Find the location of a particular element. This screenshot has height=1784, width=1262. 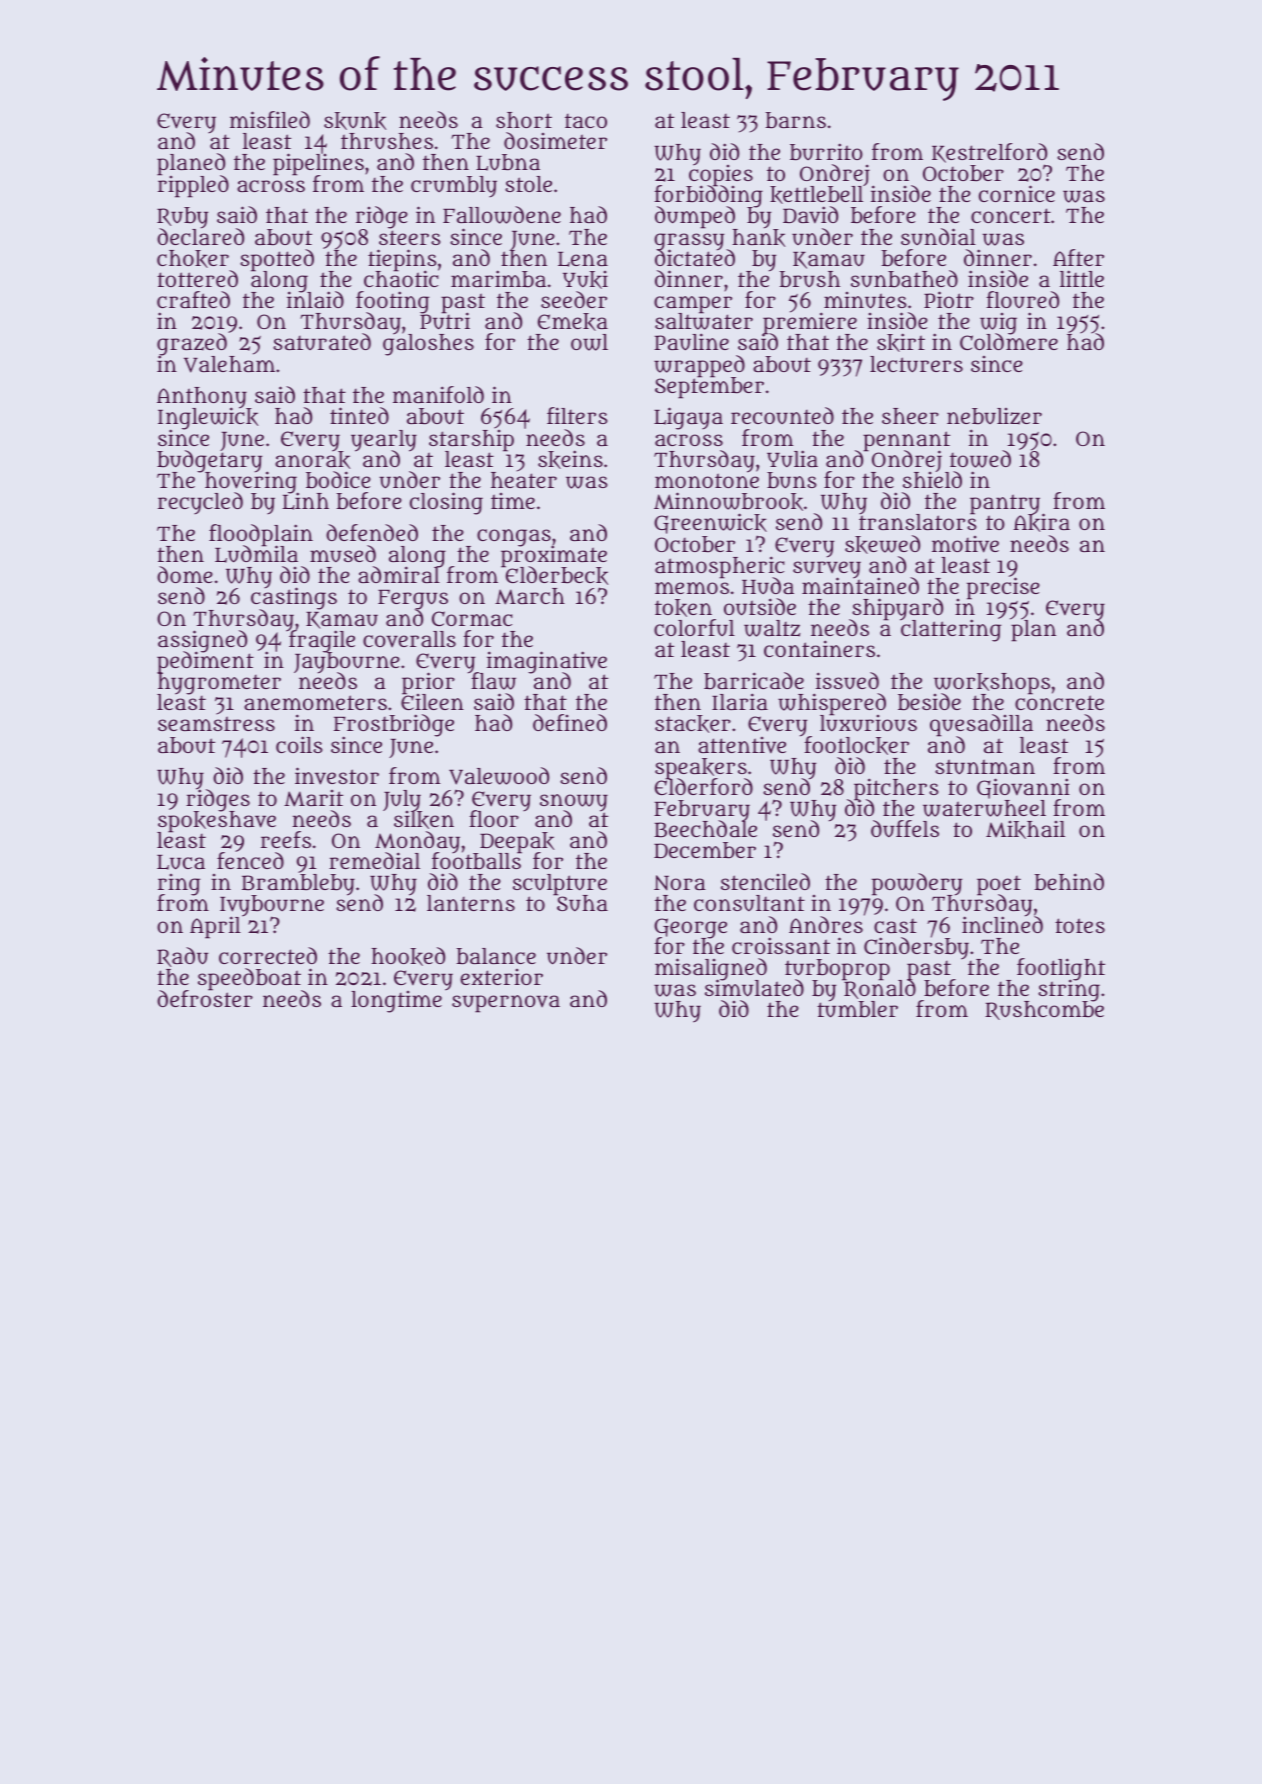

taco is located at coordinates (586, 121).
